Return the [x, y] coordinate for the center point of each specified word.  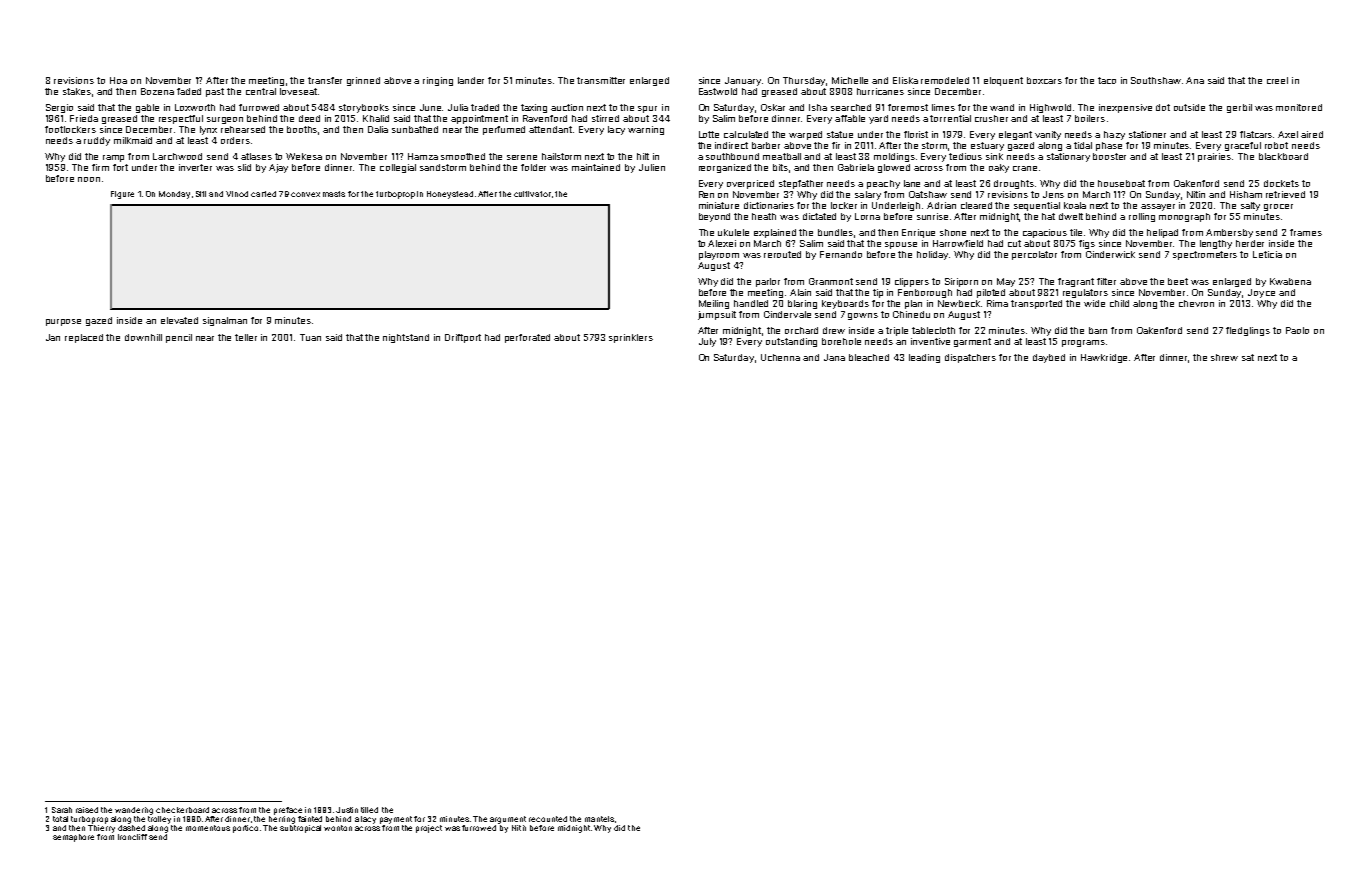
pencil [179, 338]
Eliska [905, 80]
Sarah [62, 810]
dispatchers [970, 358]
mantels [599, 819]
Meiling [714, 304]
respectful [181, 119]
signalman [225, 321]
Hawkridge [1104, 358]
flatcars [1257, 134]
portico [245, 829]
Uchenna [780, 357]
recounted [548, 819]
